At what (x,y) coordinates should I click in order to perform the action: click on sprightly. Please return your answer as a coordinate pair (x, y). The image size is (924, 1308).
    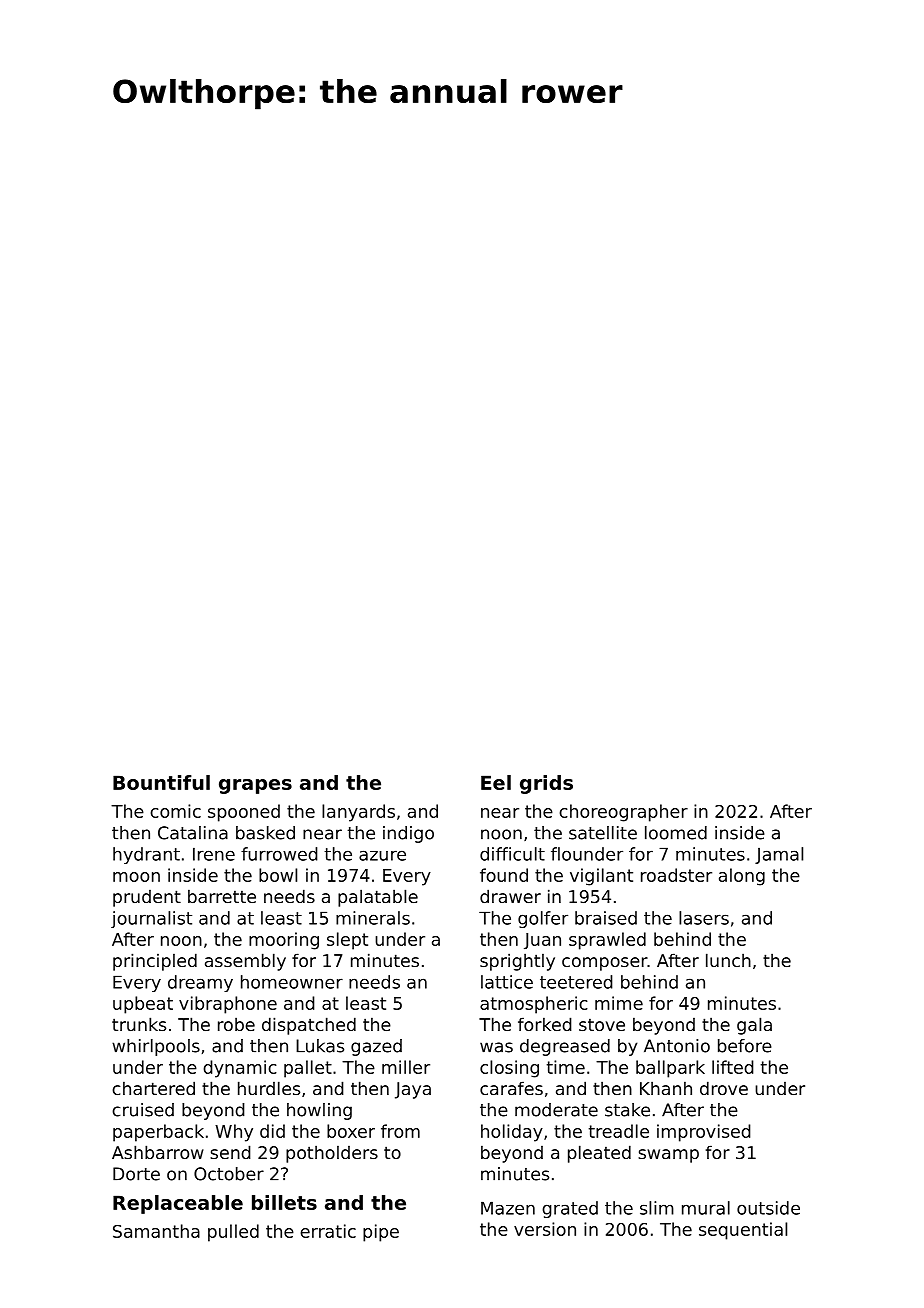
    Looking at the image, I should click on (517, 962).
